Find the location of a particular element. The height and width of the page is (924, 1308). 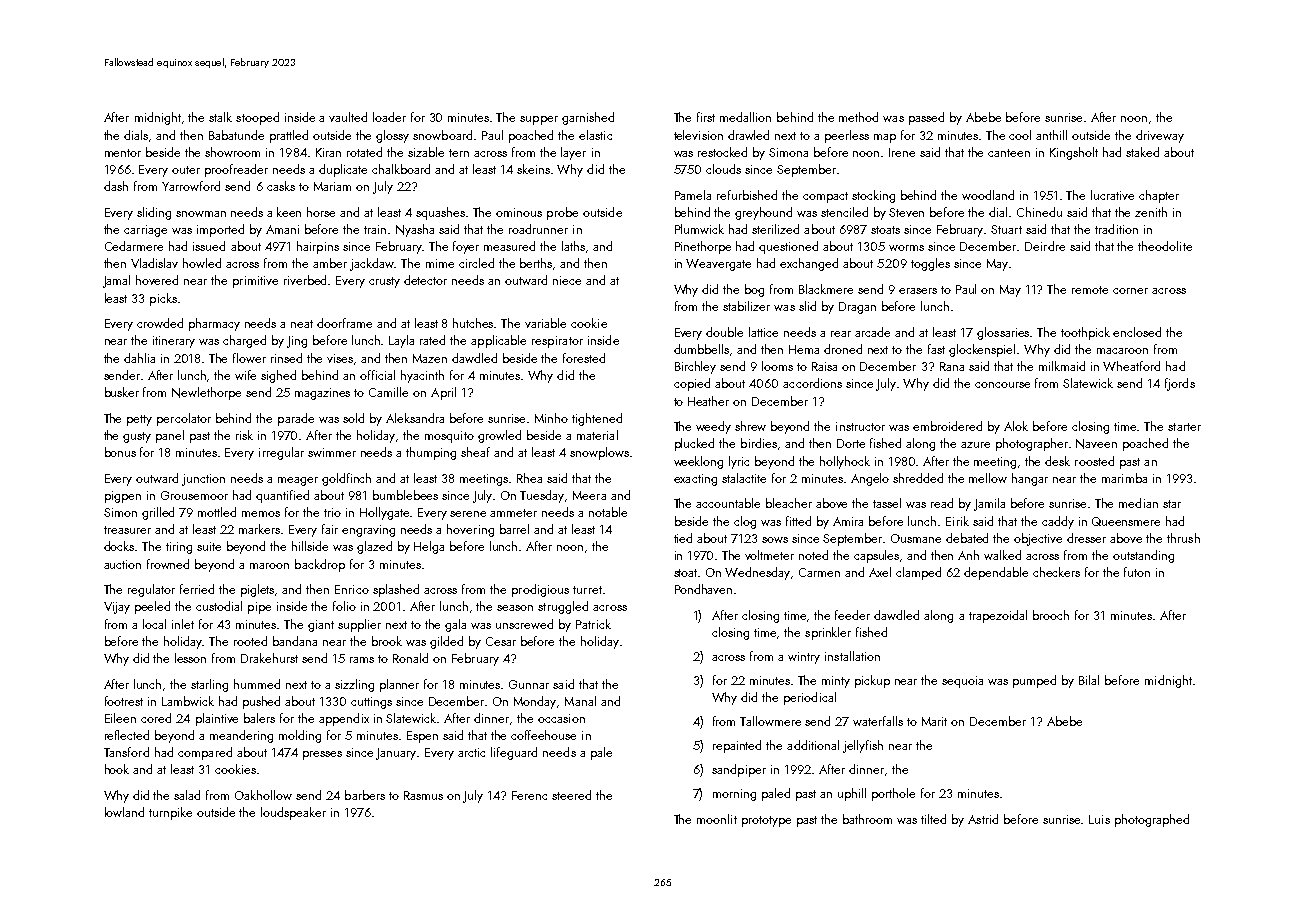

marimba is located at coordinates (1124, 478).
